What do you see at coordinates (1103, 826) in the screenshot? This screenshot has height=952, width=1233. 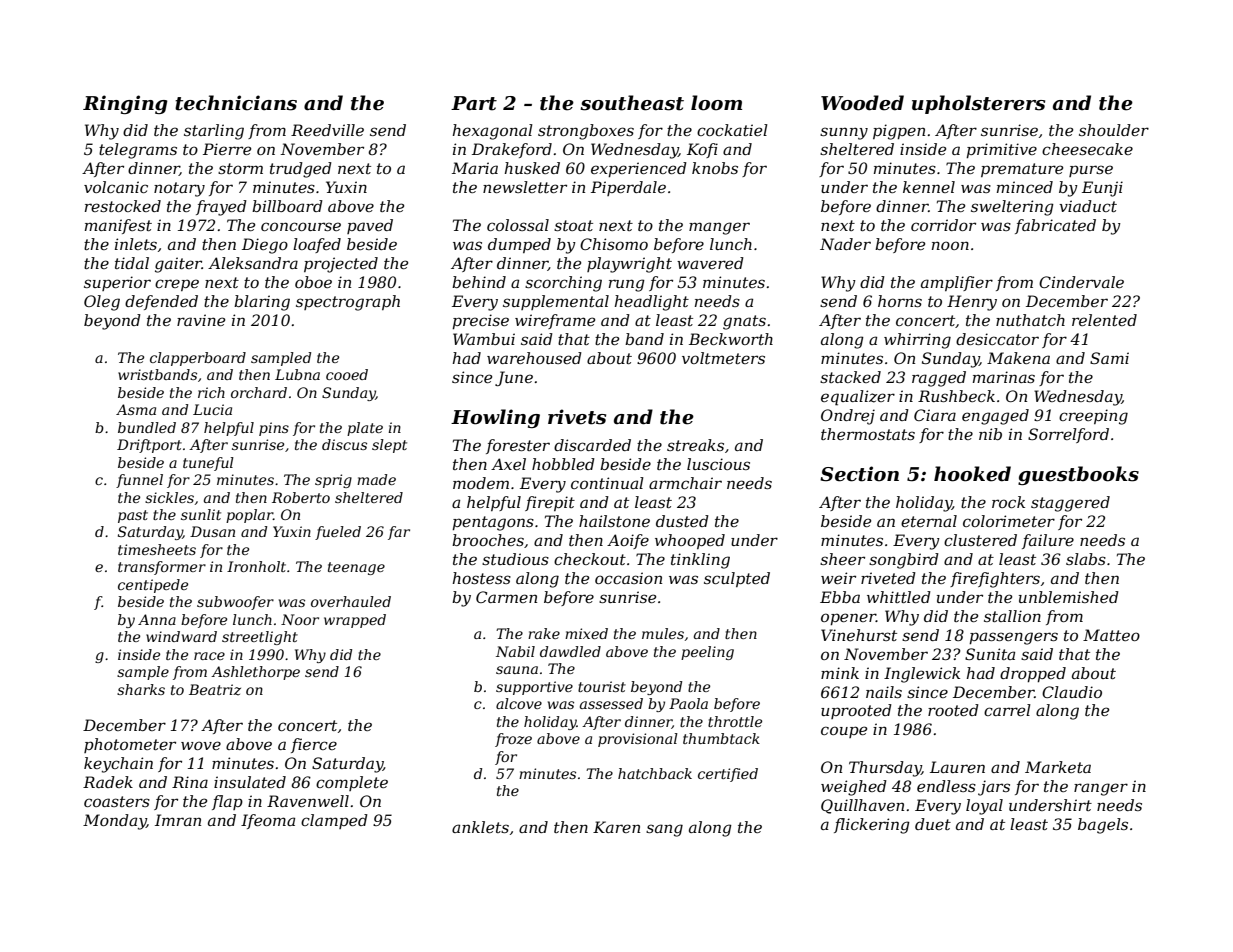 I see `bagels` at bounding box center [1103, 826].
